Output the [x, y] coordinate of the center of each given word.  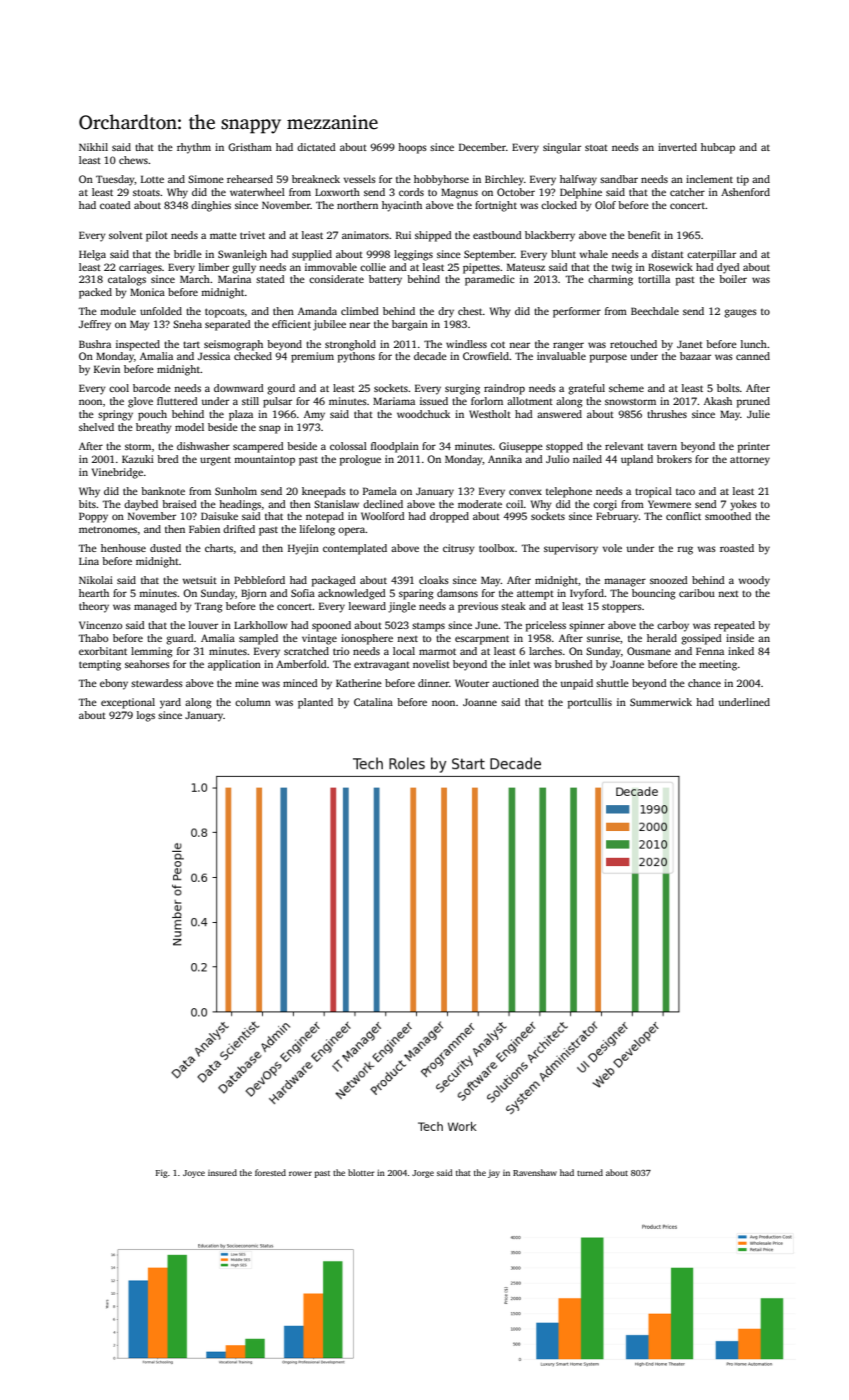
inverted [677, 147]
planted [315, 703]
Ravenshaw [535, 1172]
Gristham [250, 147]
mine [247, 683]
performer [577, 312]
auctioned [515, 683]
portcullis [590, 703]
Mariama [394, 401]
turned [590, 1172]
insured [222, 1172]
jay [494, 1174]
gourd [281, 389]
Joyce [194, 1174]
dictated [316, 147]
